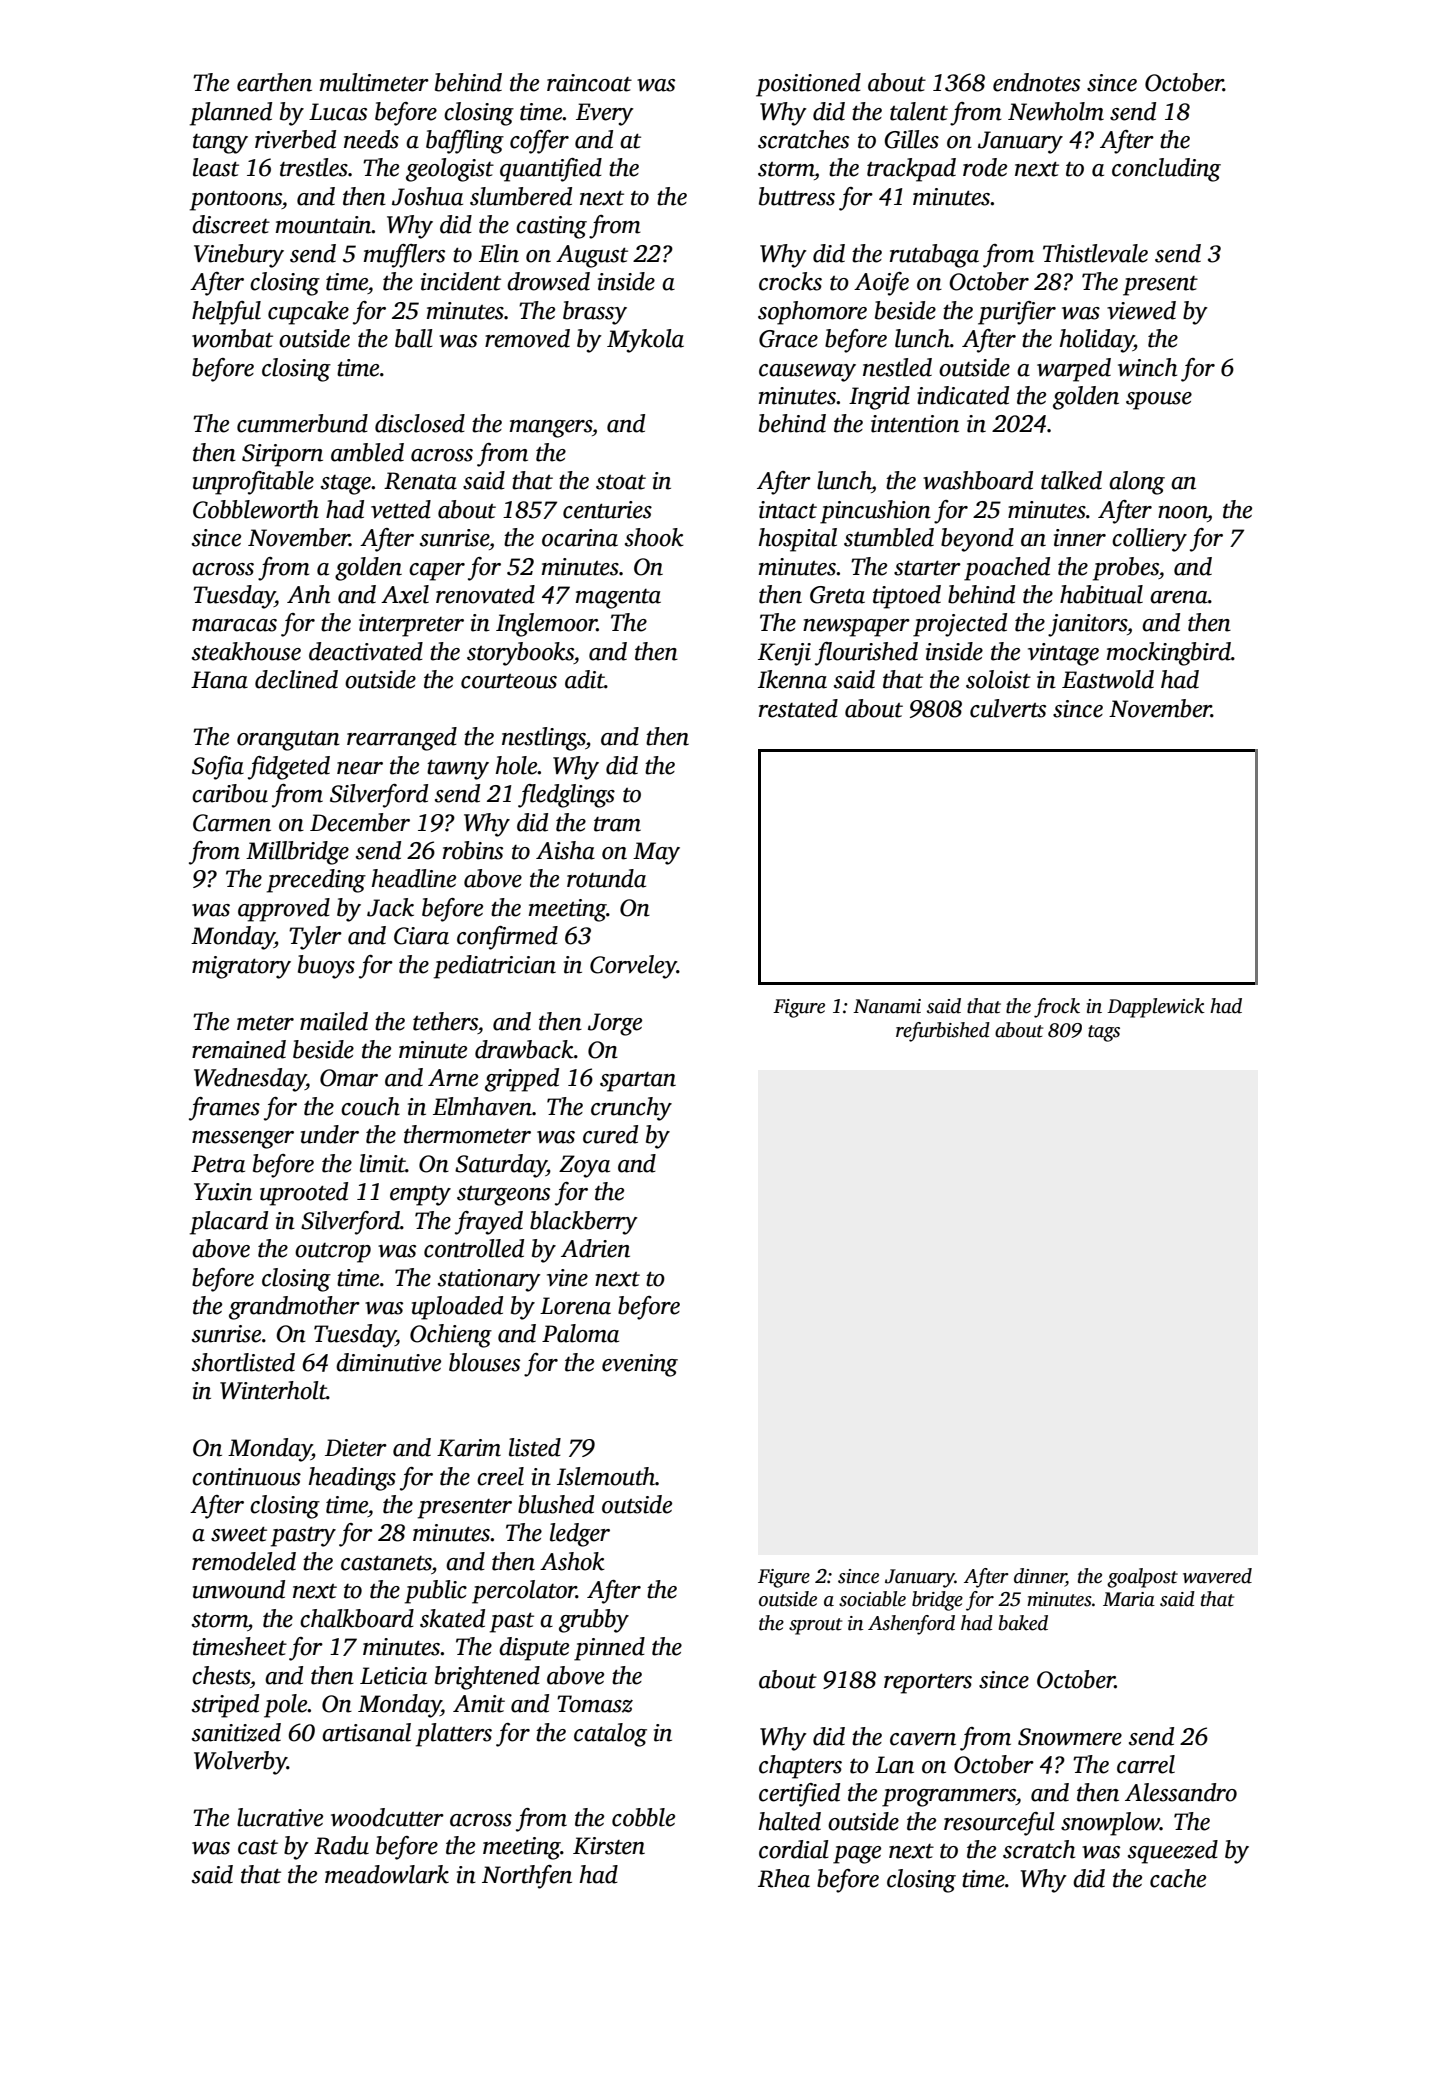 This screenshot has width=1450, height=2100. I want to click on drowsed, so click(548, 281).
